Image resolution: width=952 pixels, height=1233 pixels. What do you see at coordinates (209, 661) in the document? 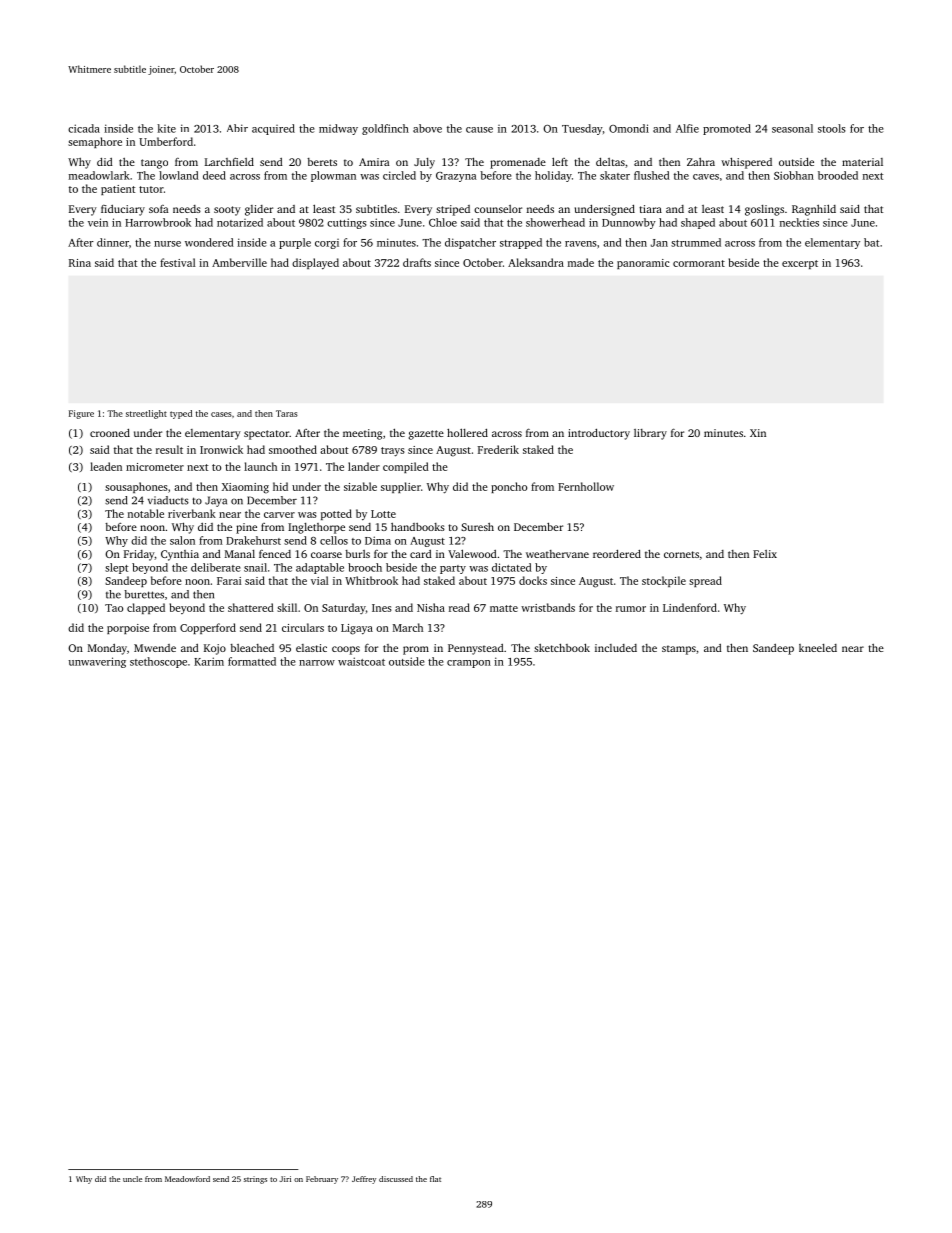
I see `Karim` at bounding box center [209, 661].
